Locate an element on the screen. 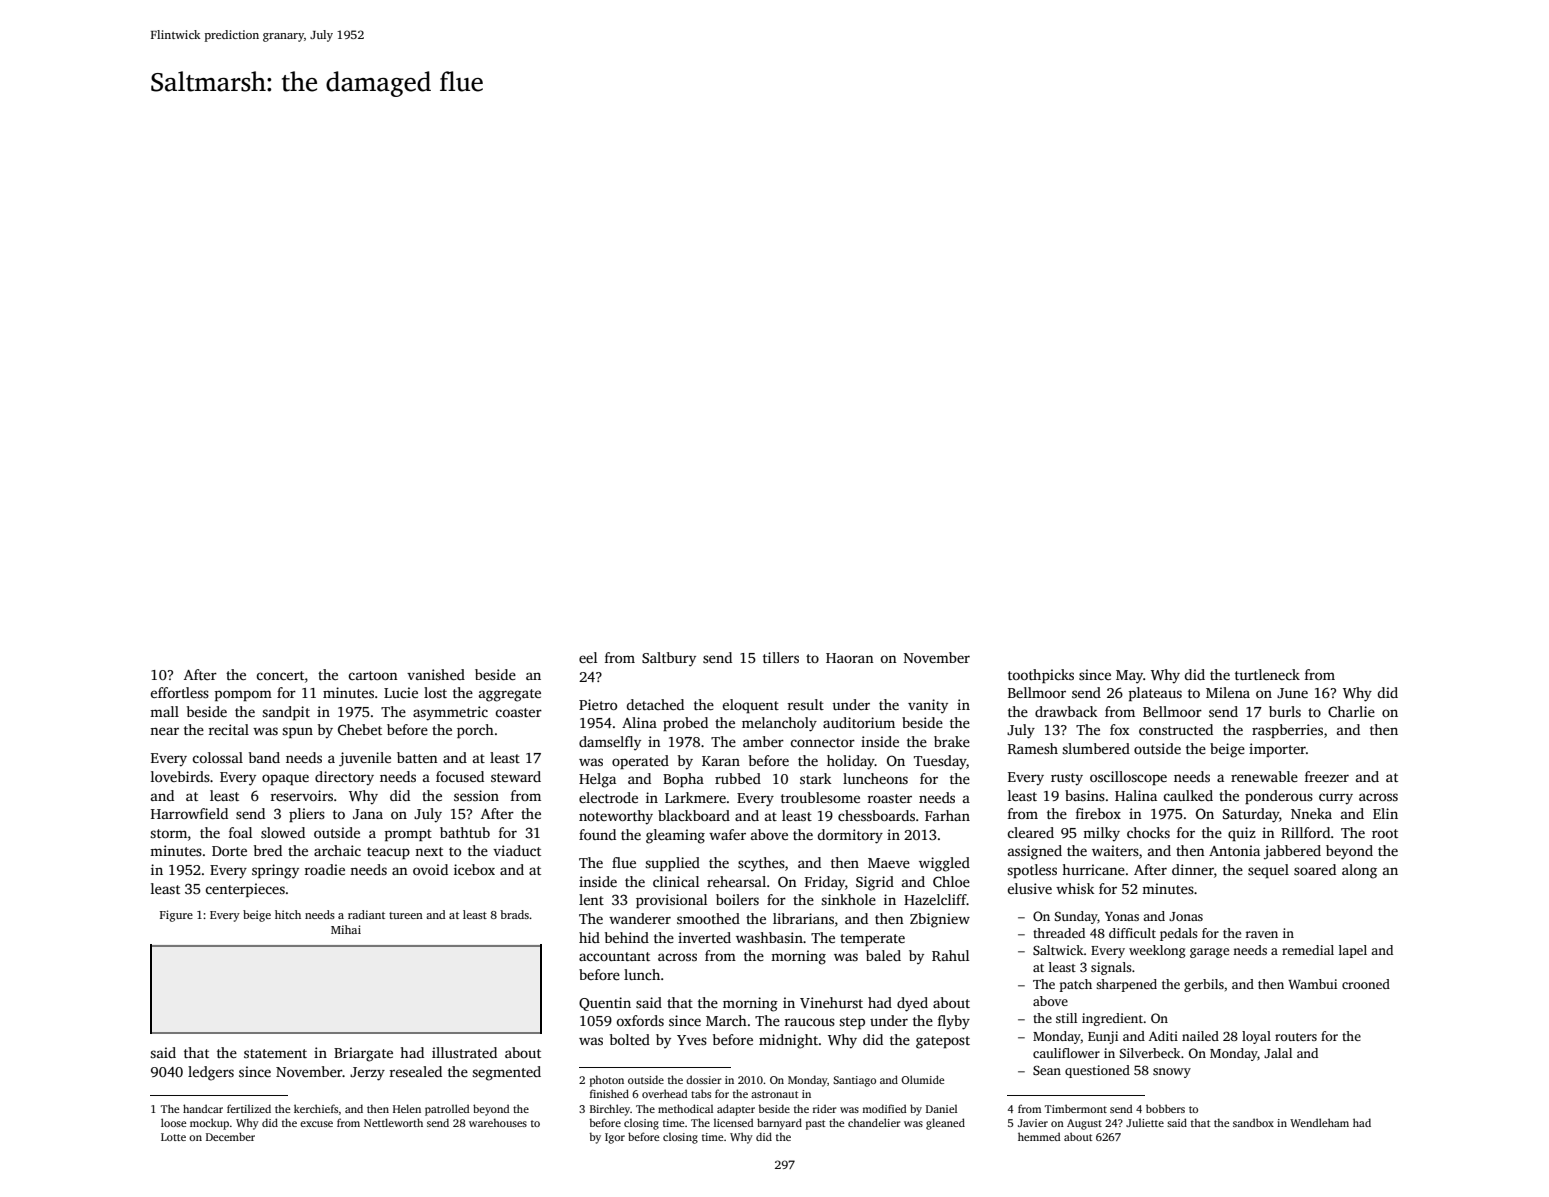  electrode is located at coordinates (608, 797).
